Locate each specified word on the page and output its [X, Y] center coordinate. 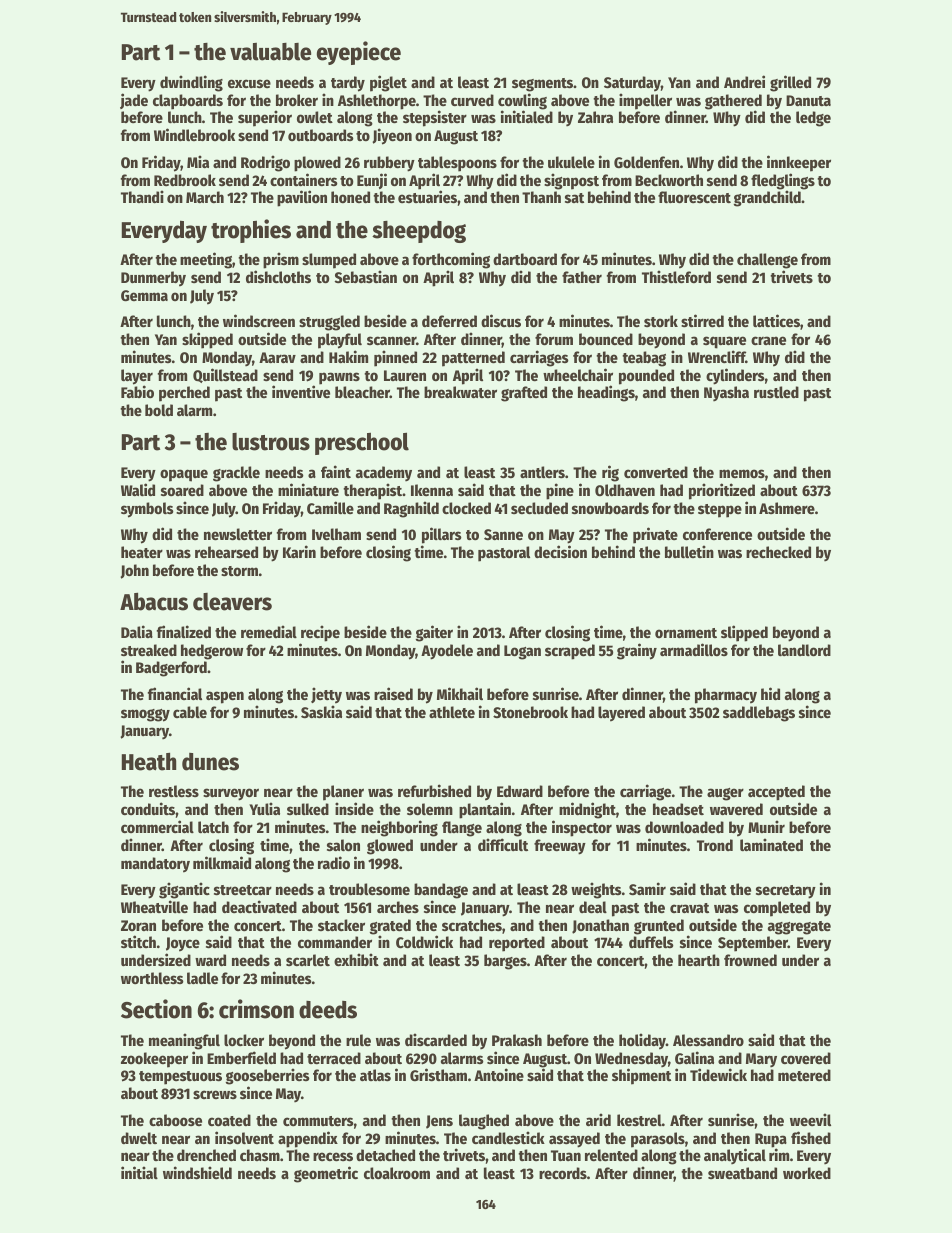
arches [398, 907]
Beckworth [669, 180]
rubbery [389, 164]
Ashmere [787, 508]
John [135, 571]
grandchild [767, 198]
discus [501, 320]
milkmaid [222, 862]
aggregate [799, 928]
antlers [542, 472]
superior [265, 118]
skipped [207, 340]
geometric [326, 1174]
